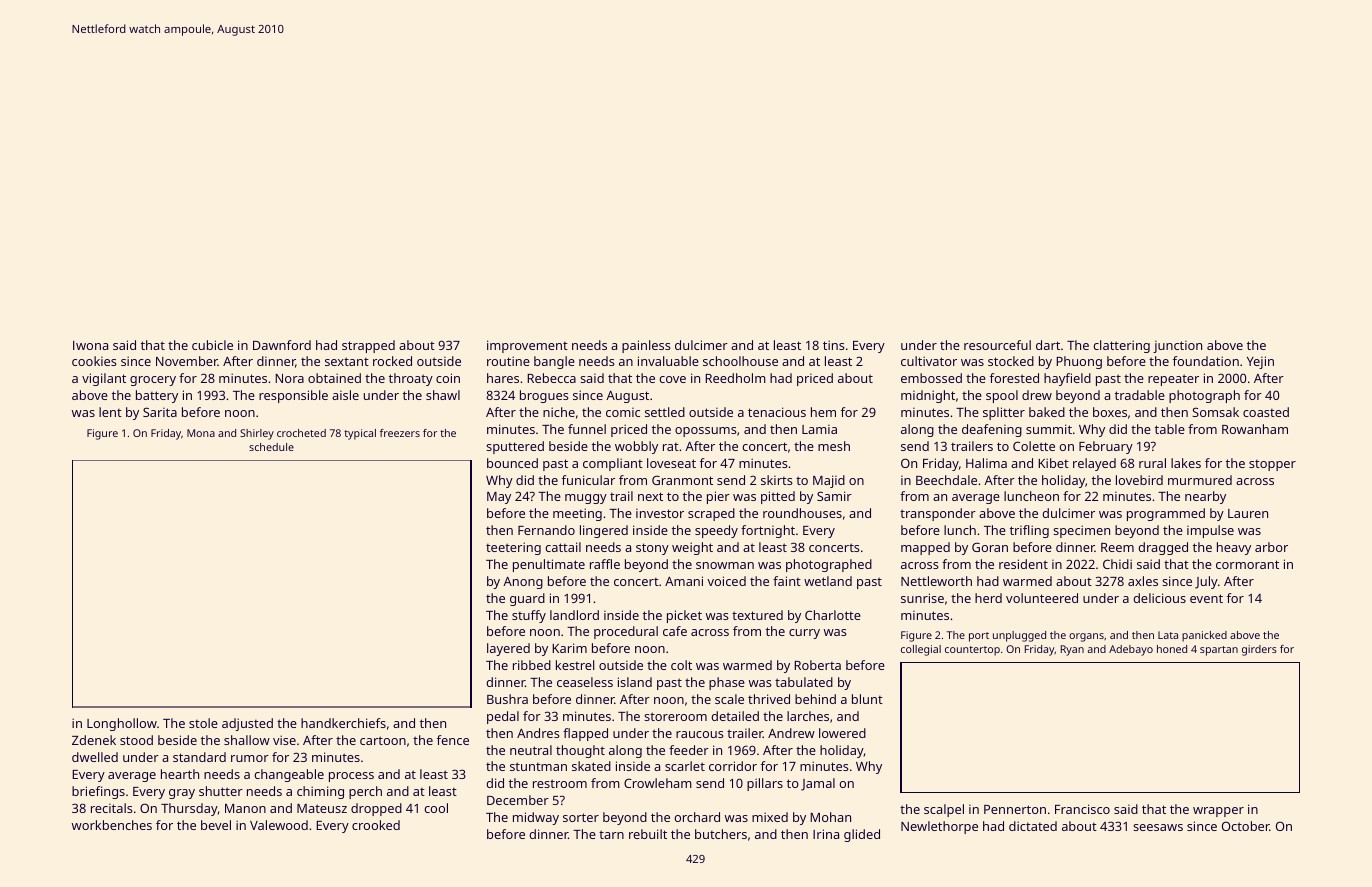  Describe the element at coordinates (523, 583) in the image. I see `Anong` at that location.
